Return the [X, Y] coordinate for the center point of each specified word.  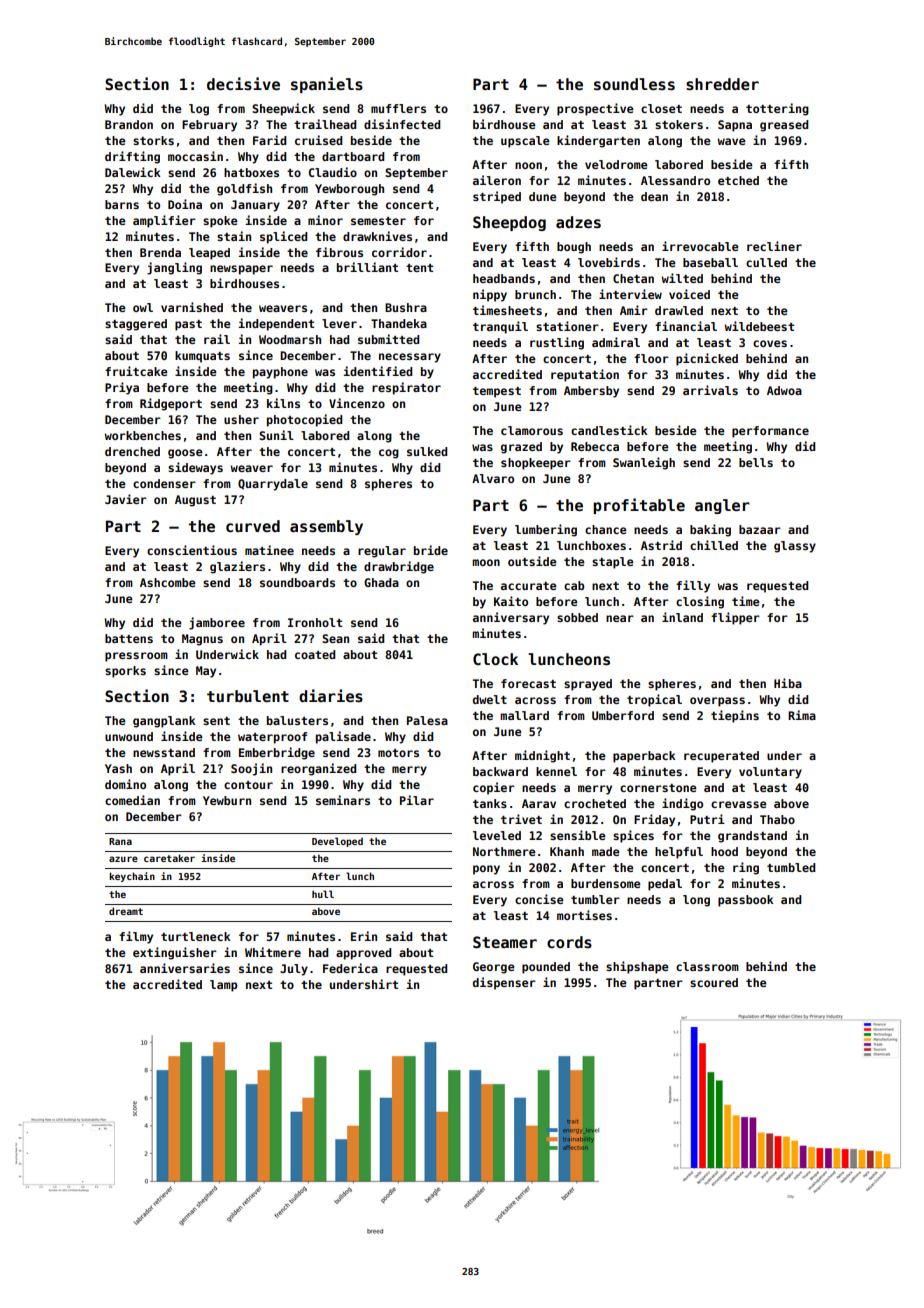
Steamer [505, 942]
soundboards [297, 582]
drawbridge [399, 567]
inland [682, 617]
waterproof [272, 738]
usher [241, 419]
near [620, 618]
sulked [427, 451]
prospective [595, 109]
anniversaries [185, 968]
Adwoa [784, 390]
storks [153, 140]
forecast [528, 683]
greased [784, 126]
